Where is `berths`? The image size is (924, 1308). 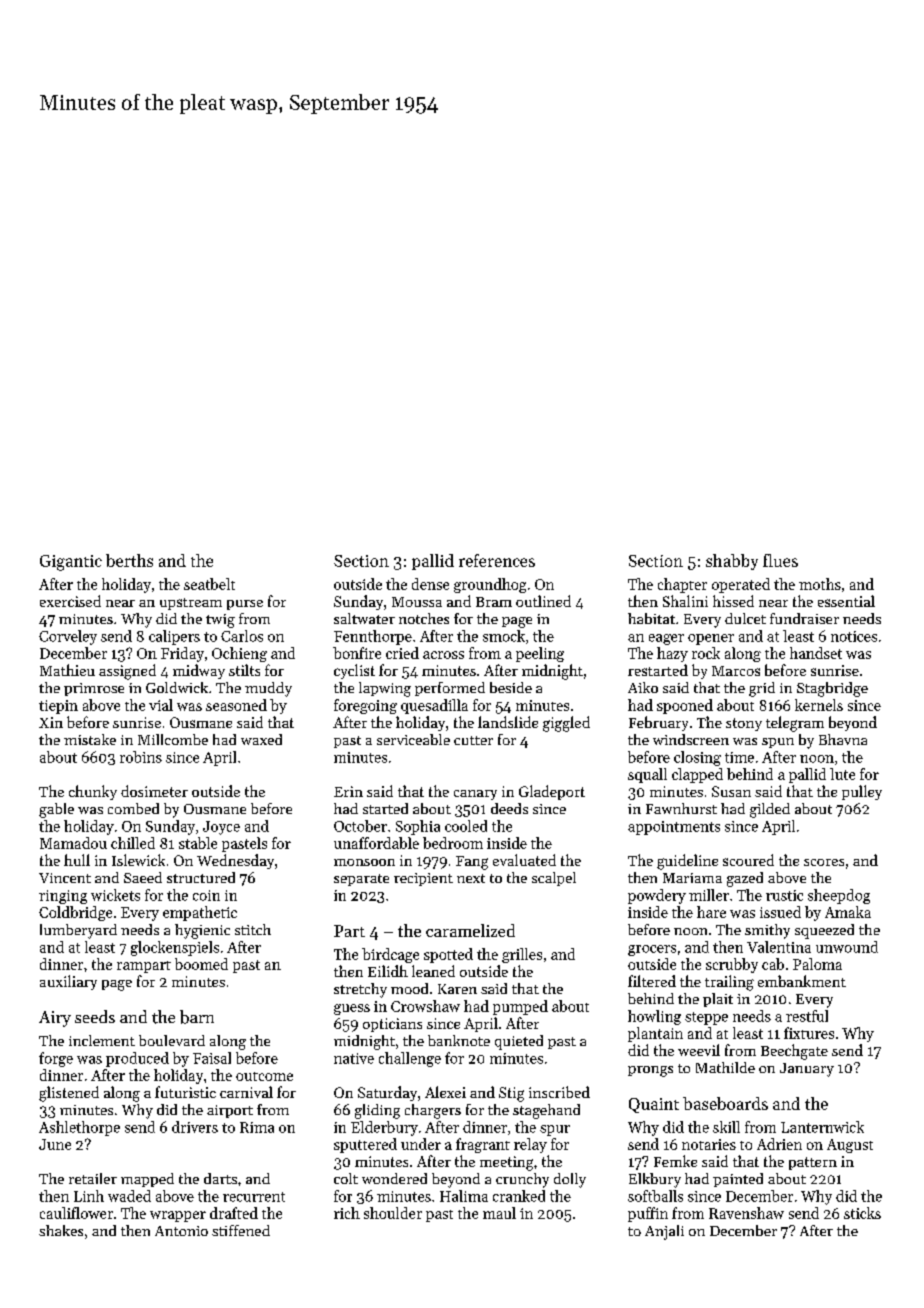
berths is located at coordinates (129, 560).
